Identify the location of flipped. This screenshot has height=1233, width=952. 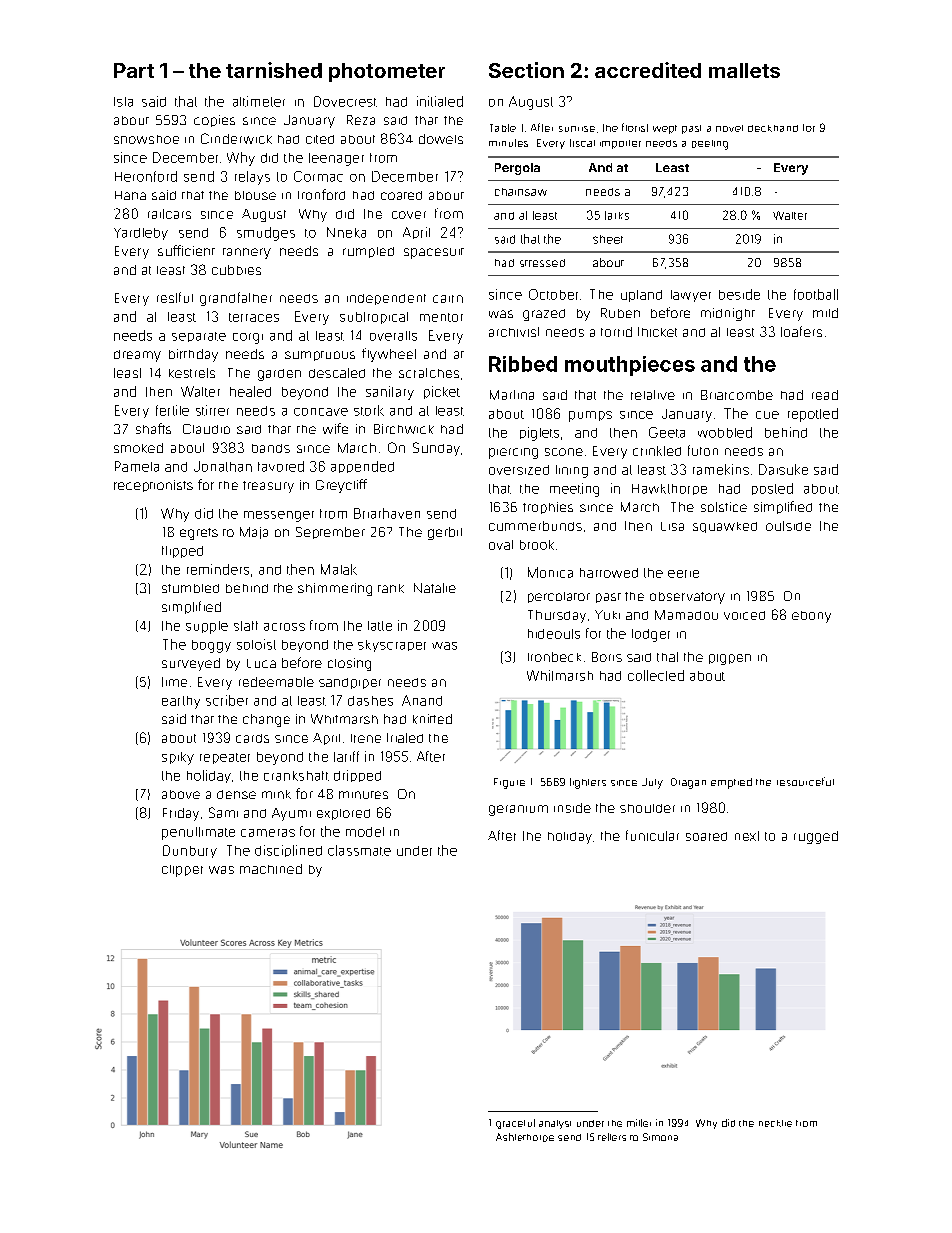
(182, 552).
